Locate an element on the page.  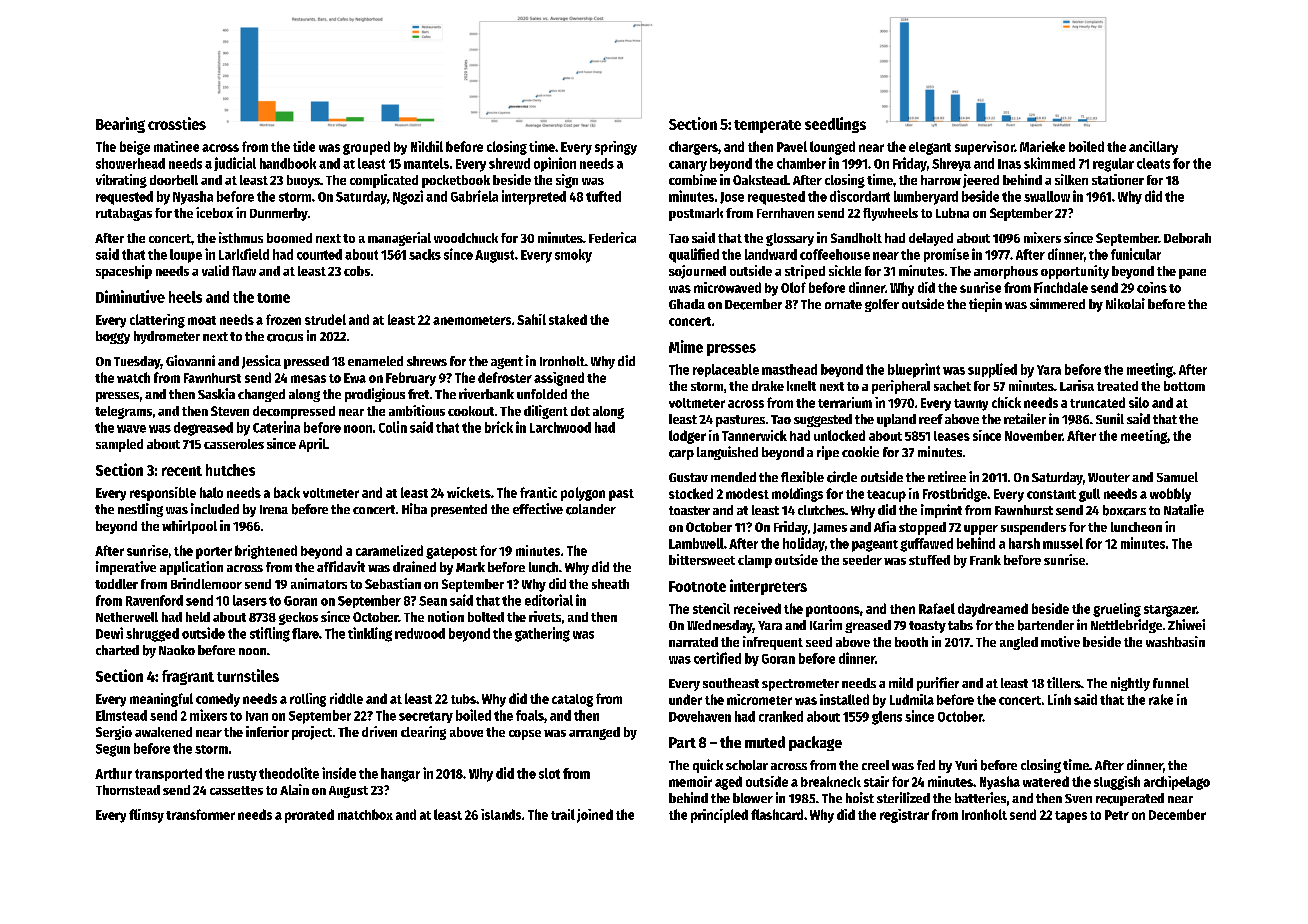
smoky is located at coordinates (573, 256).
